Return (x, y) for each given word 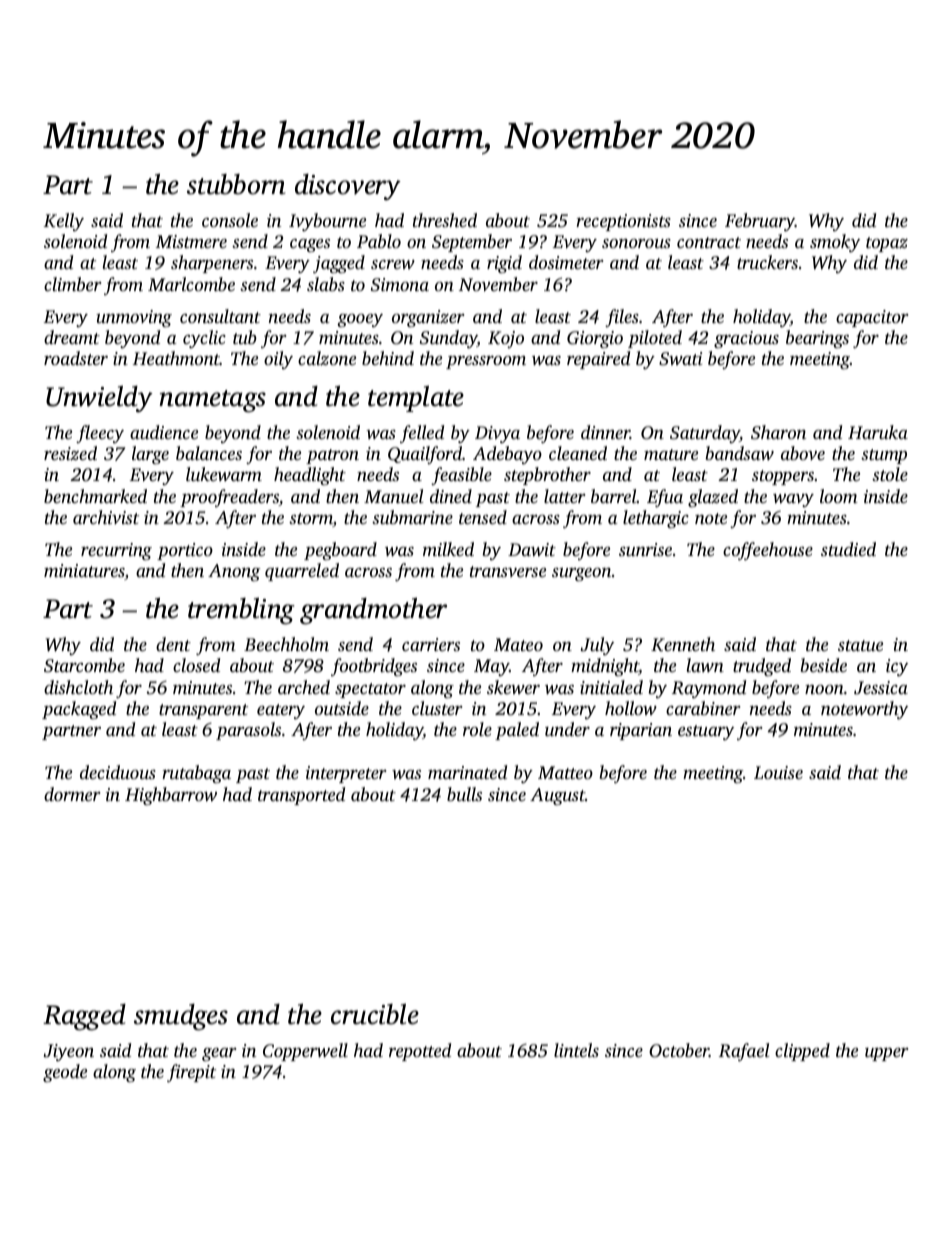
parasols (248, 731)
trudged (762, 667)
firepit (191, 1073)
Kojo (506, 339)
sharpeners (212, 264)
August (557, 796)
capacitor (872, 318)
